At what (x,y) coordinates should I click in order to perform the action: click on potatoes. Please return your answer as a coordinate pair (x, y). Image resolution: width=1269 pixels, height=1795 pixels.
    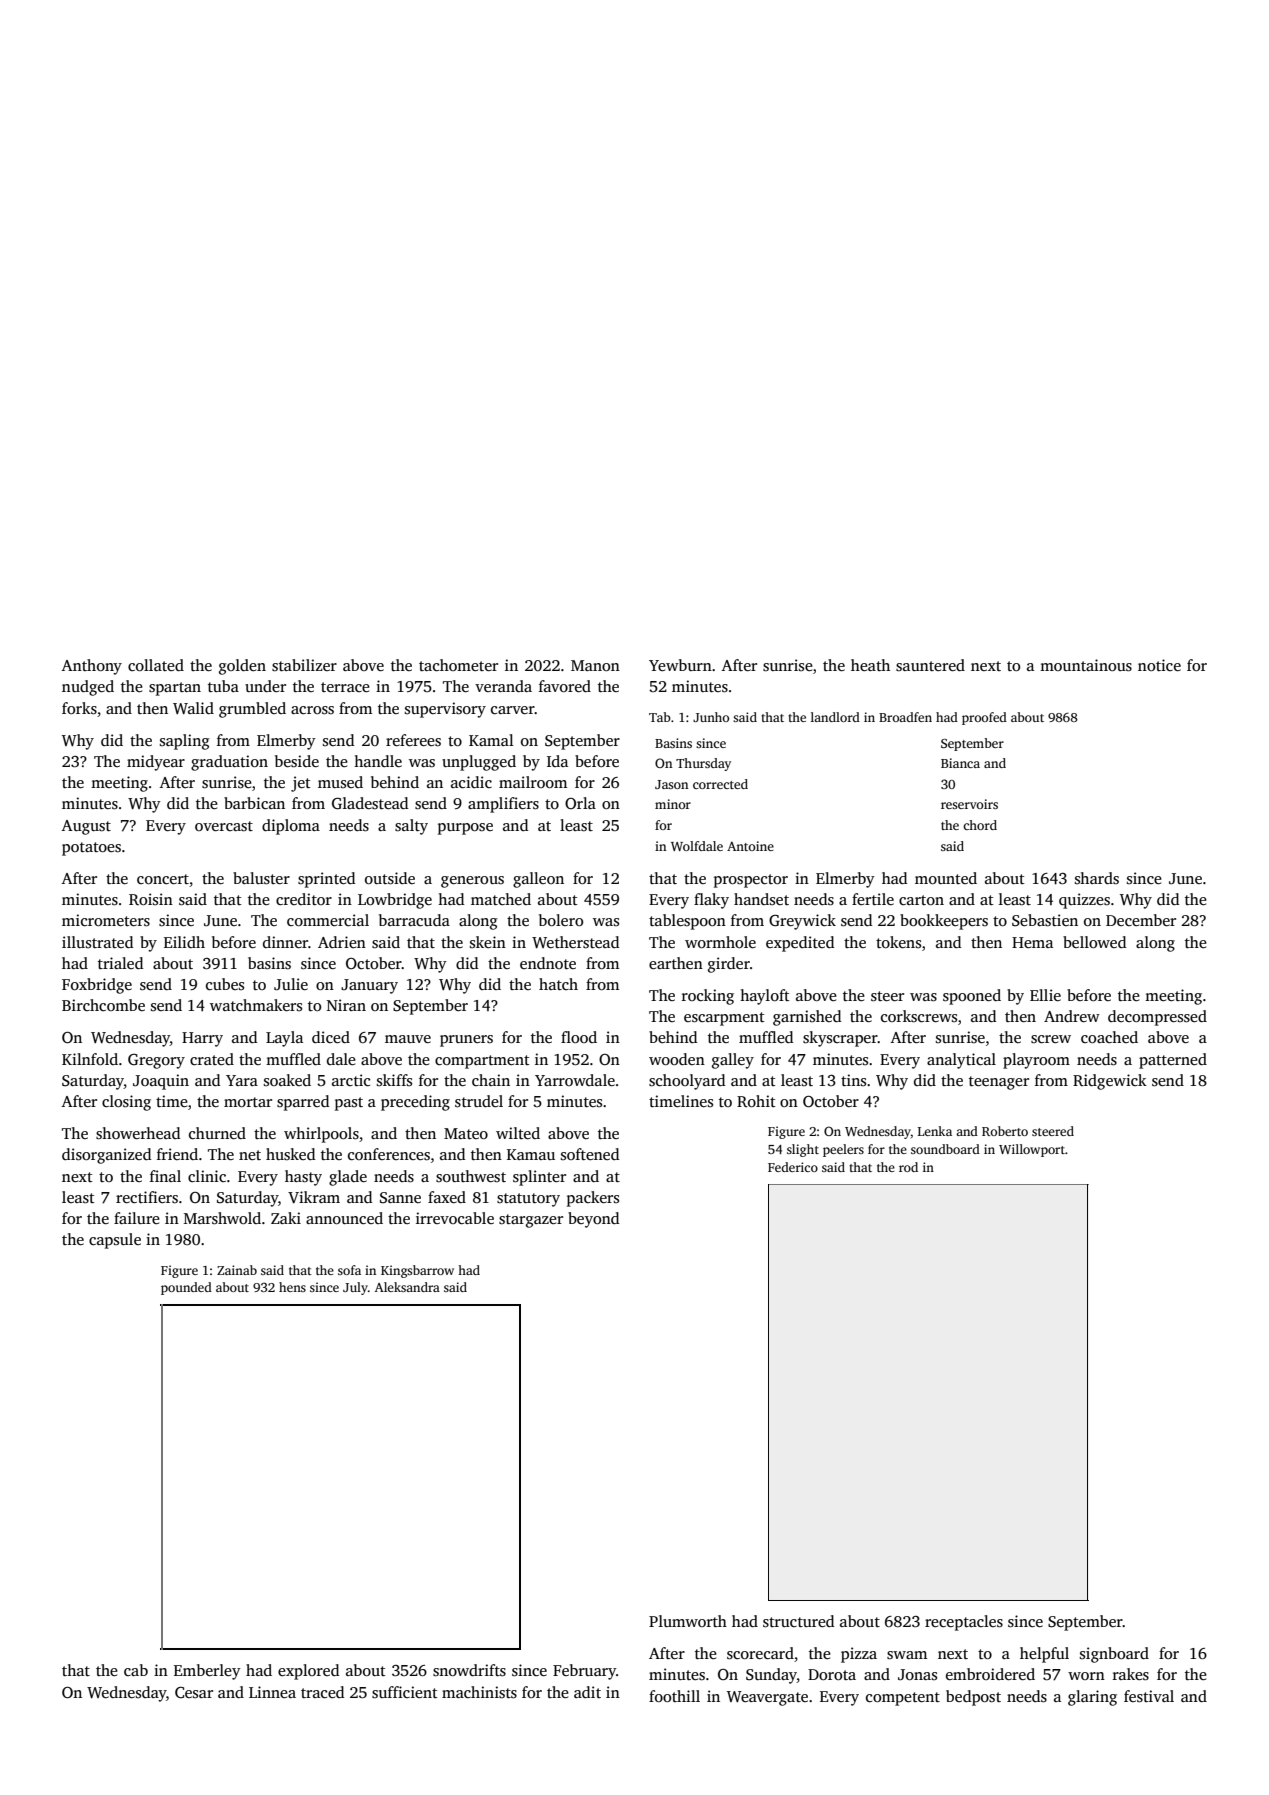
    Looking at the image, I should click on (91, 849).
